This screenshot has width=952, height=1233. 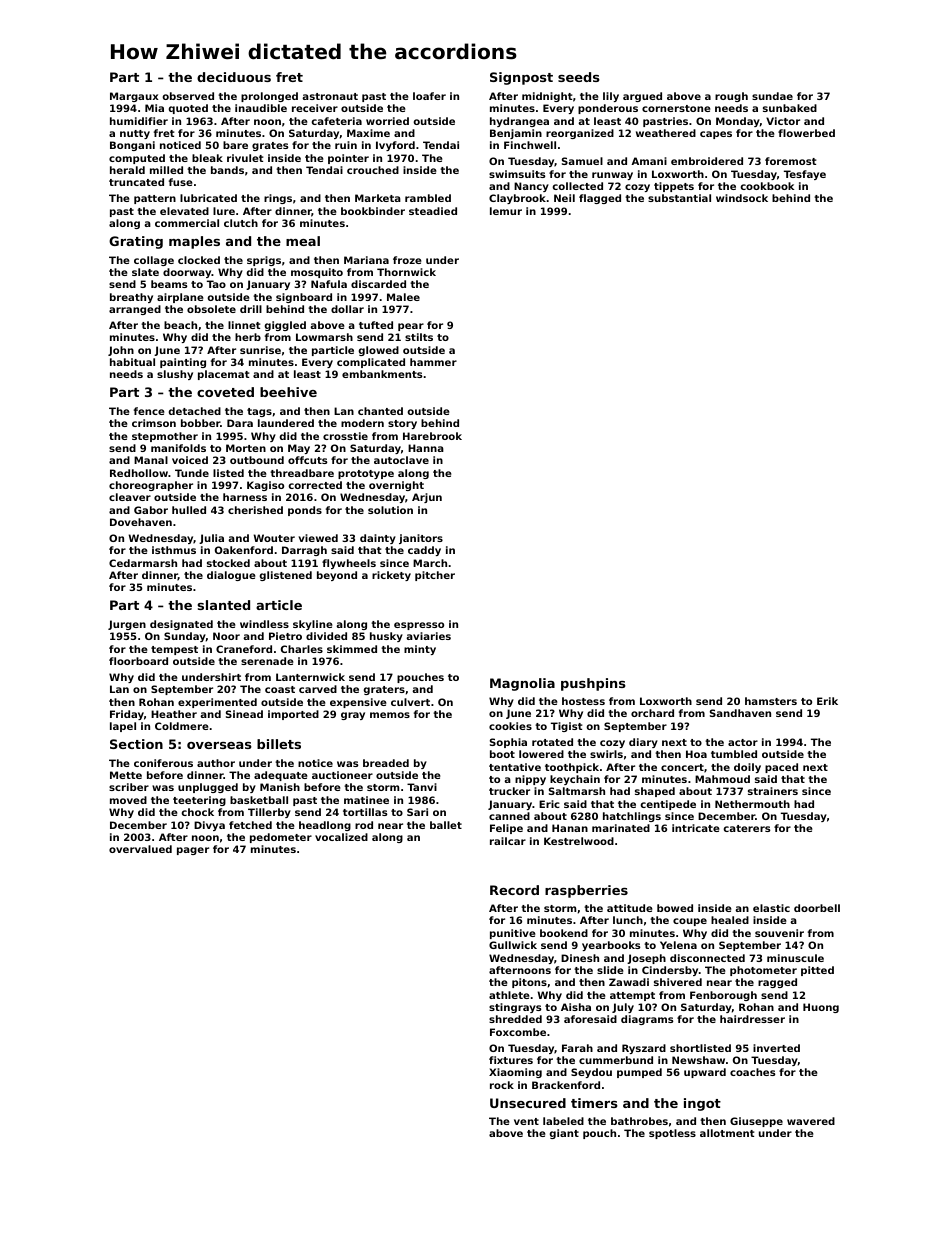 What do you see at coordinates (771, 701) in the screenshot?
I see `hamsters` at bounding box center [771, 701].
